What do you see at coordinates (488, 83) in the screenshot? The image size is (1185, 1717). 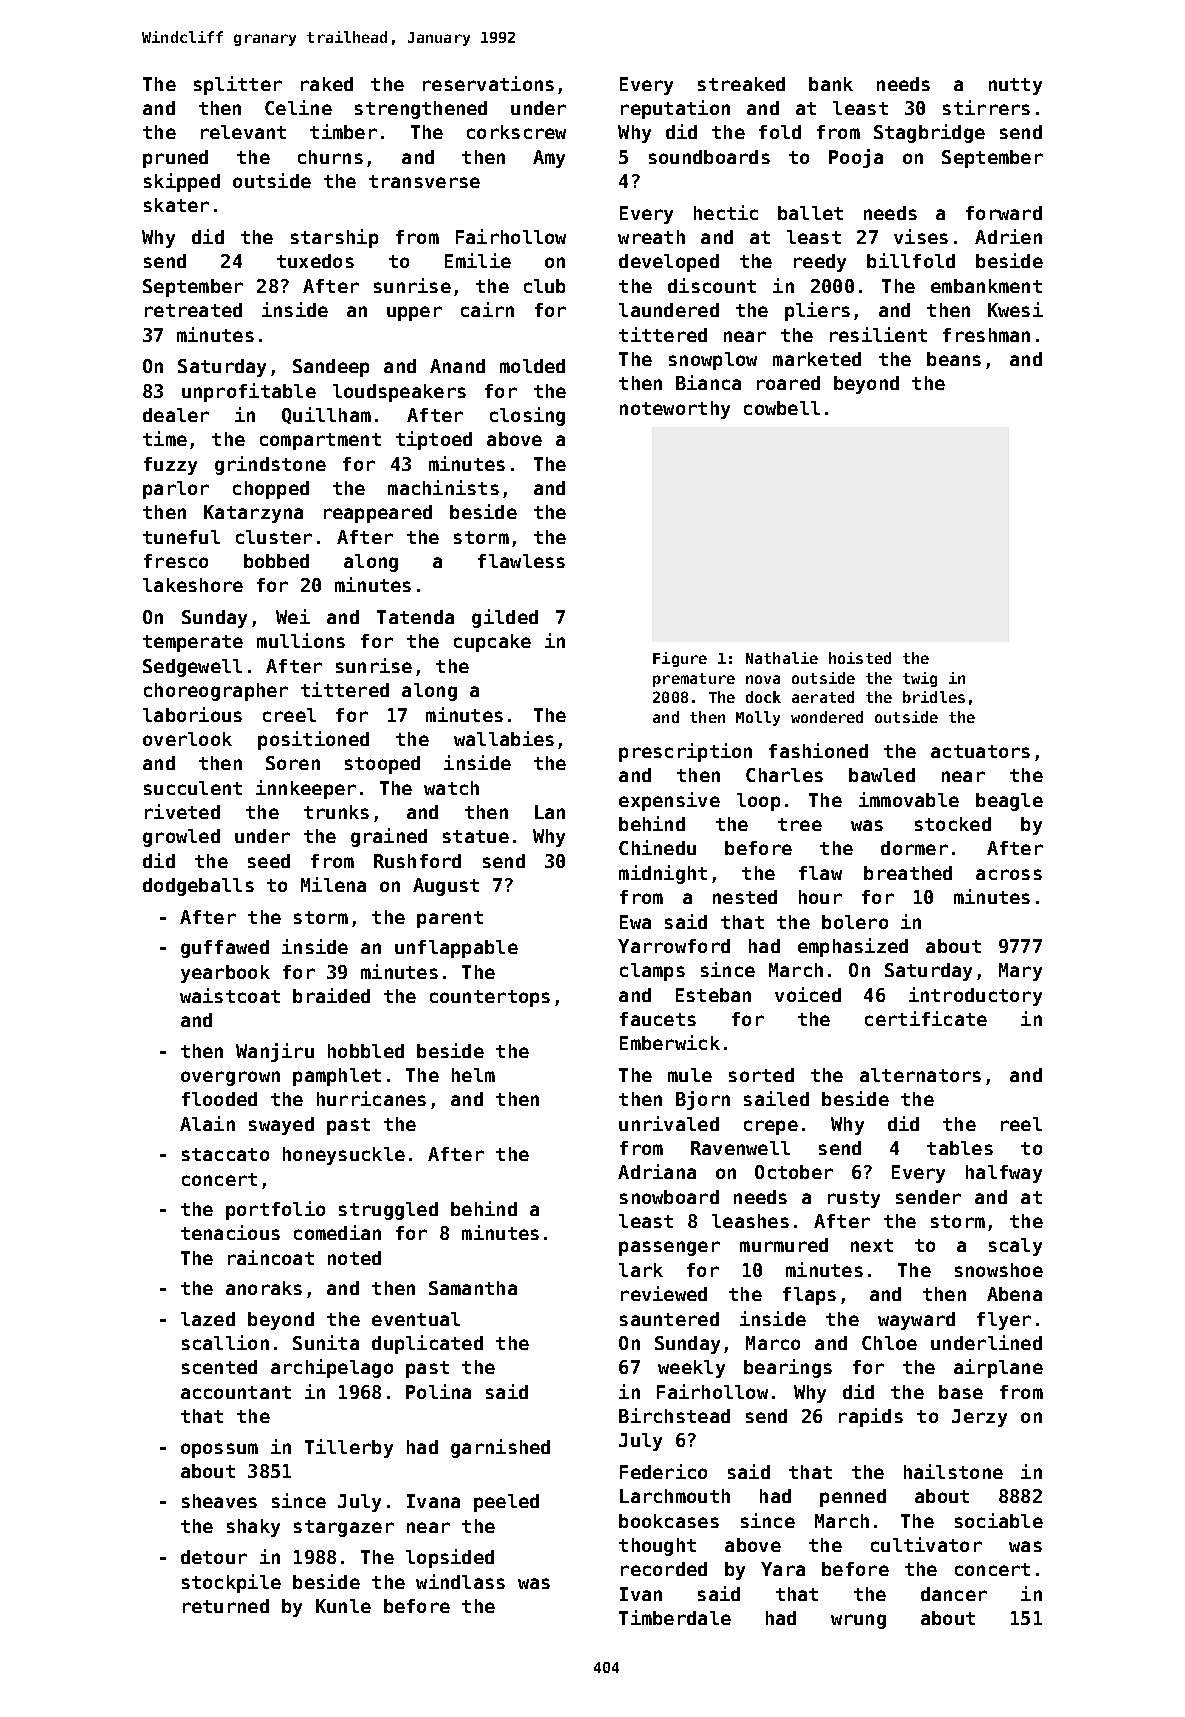 I see `reservations` at bounding box center [488, 83].
